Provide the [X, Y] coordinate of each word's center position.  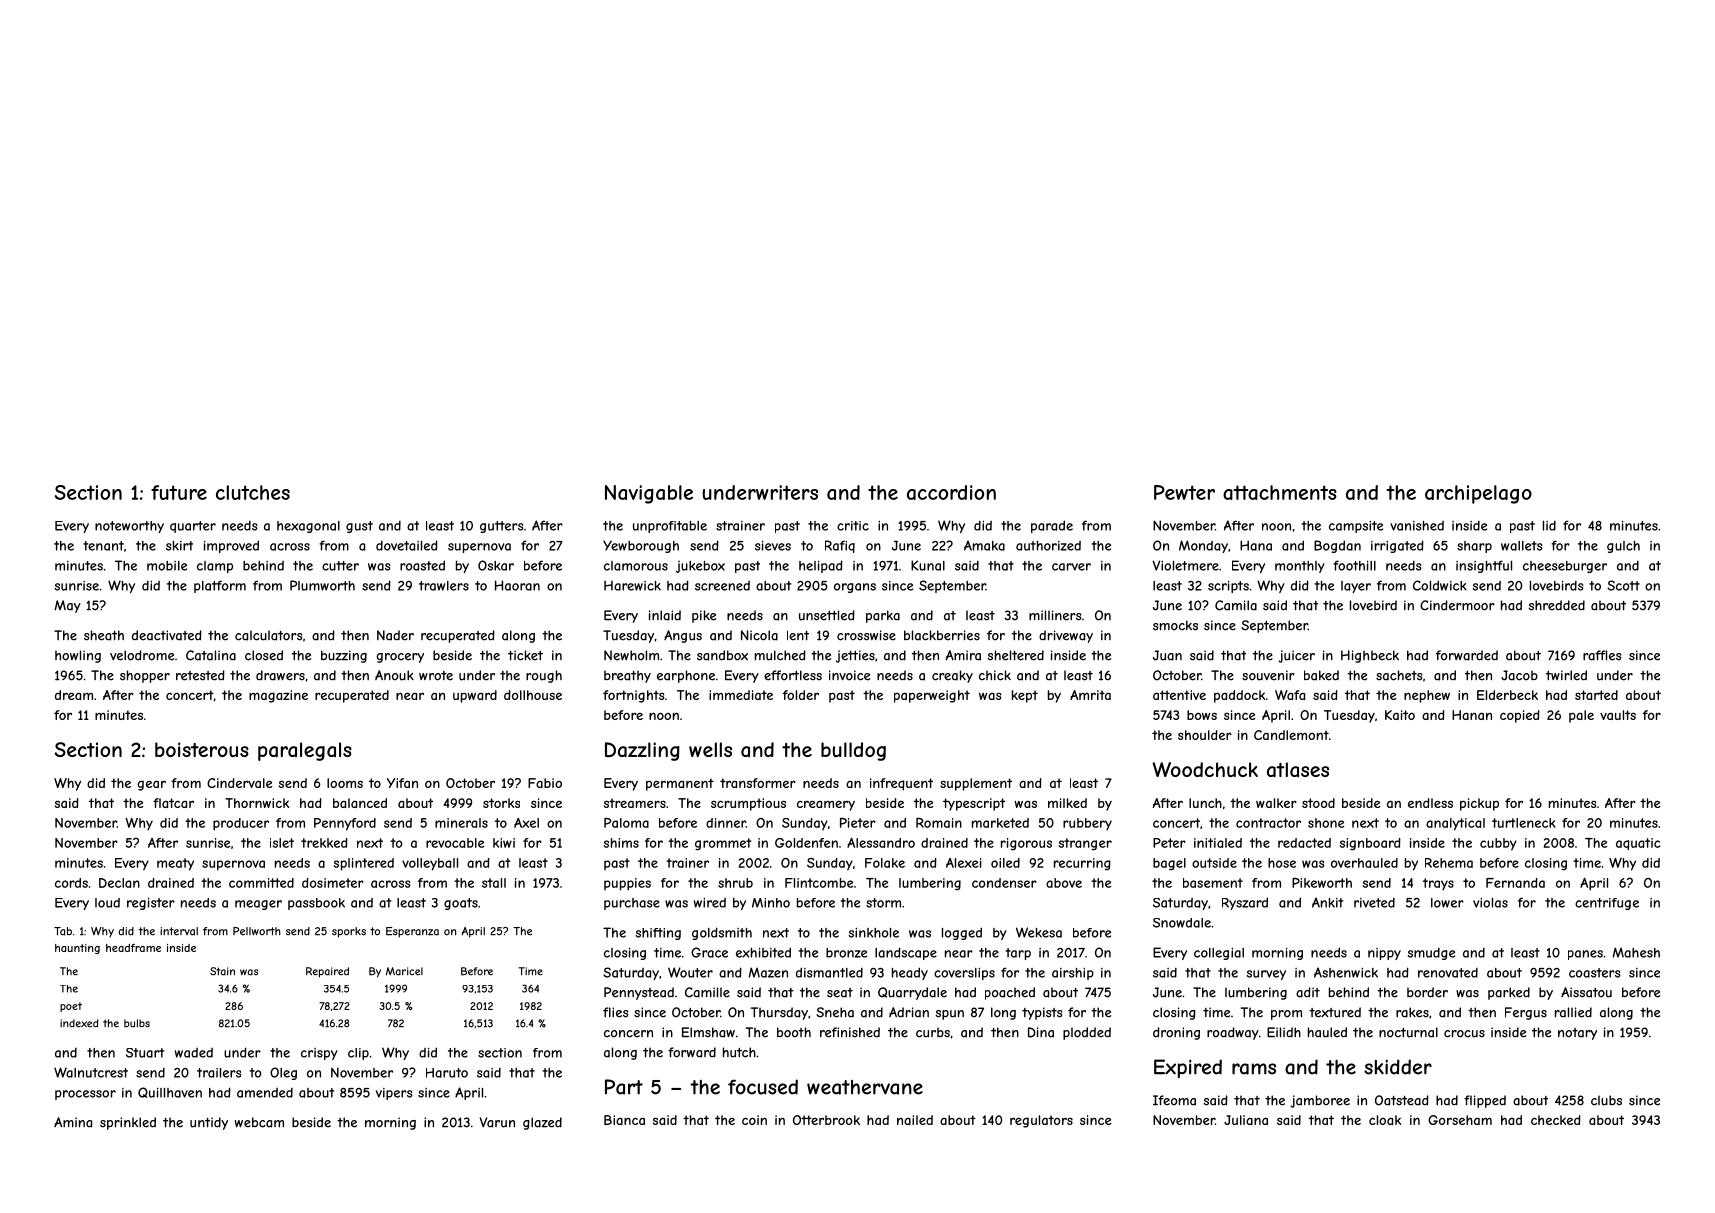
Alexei [964, 863]
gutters [501, 527]
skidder [1398, 1067]
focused [763, 1087]
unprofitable [670, 527]
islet [282, 843]
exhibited [763, 952]
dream [74, 695]
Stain [222, 971]
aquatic [1638, 844]
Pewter [1184, 492]
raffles [1602, 655]
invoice [849, 675]
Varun [497, 1122]
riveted [1374, 903]
